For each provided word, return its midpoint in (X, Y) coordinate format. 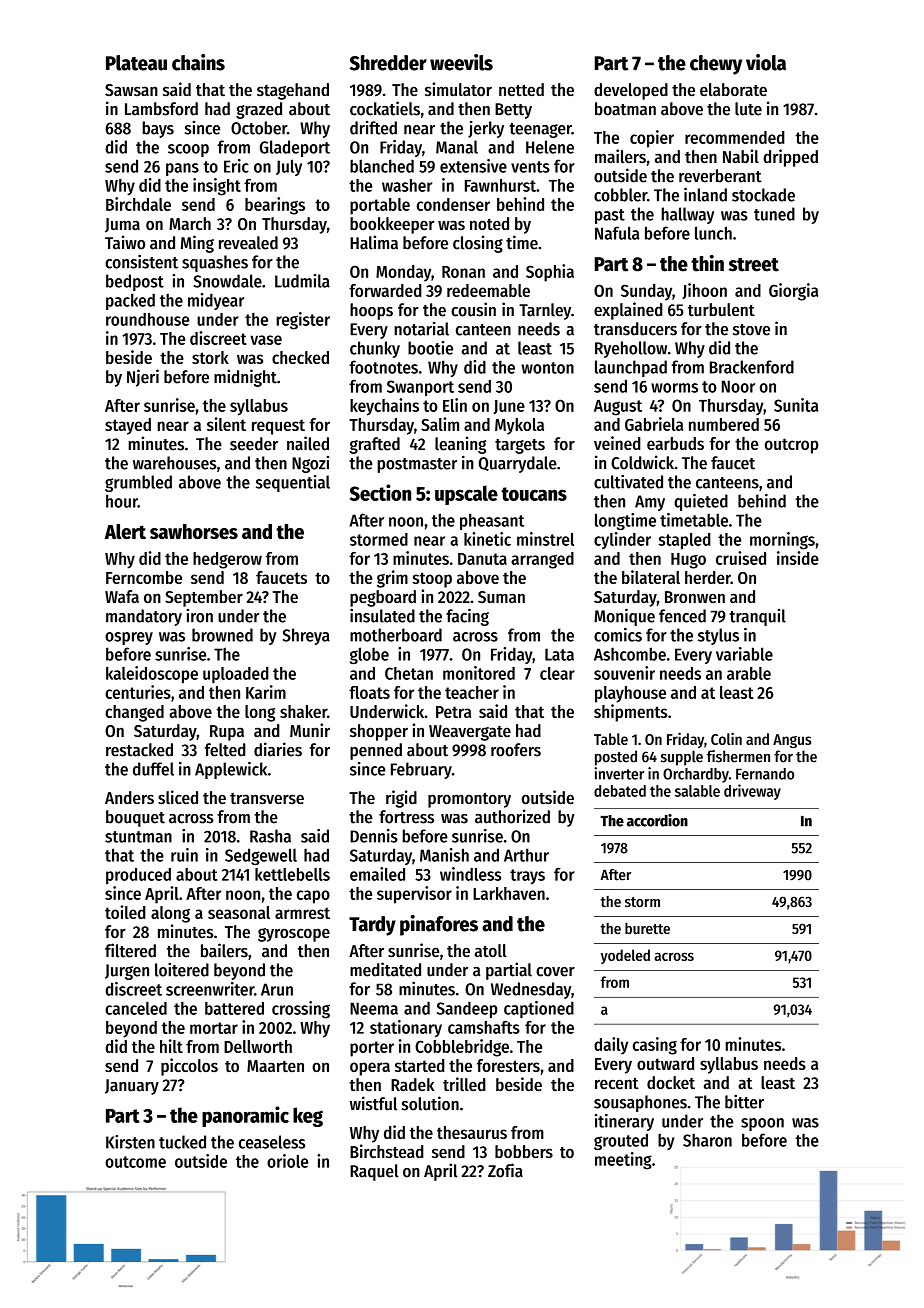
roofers (516, 750)
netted (521, 89)
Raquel (374, 1172)
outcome (135, 1162)
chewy (716, 65)
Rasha (270, 836)
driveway (752, 792)
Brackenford (752, 367)
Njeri (143, 378)
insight (217, 187)
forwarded (385, 290)
